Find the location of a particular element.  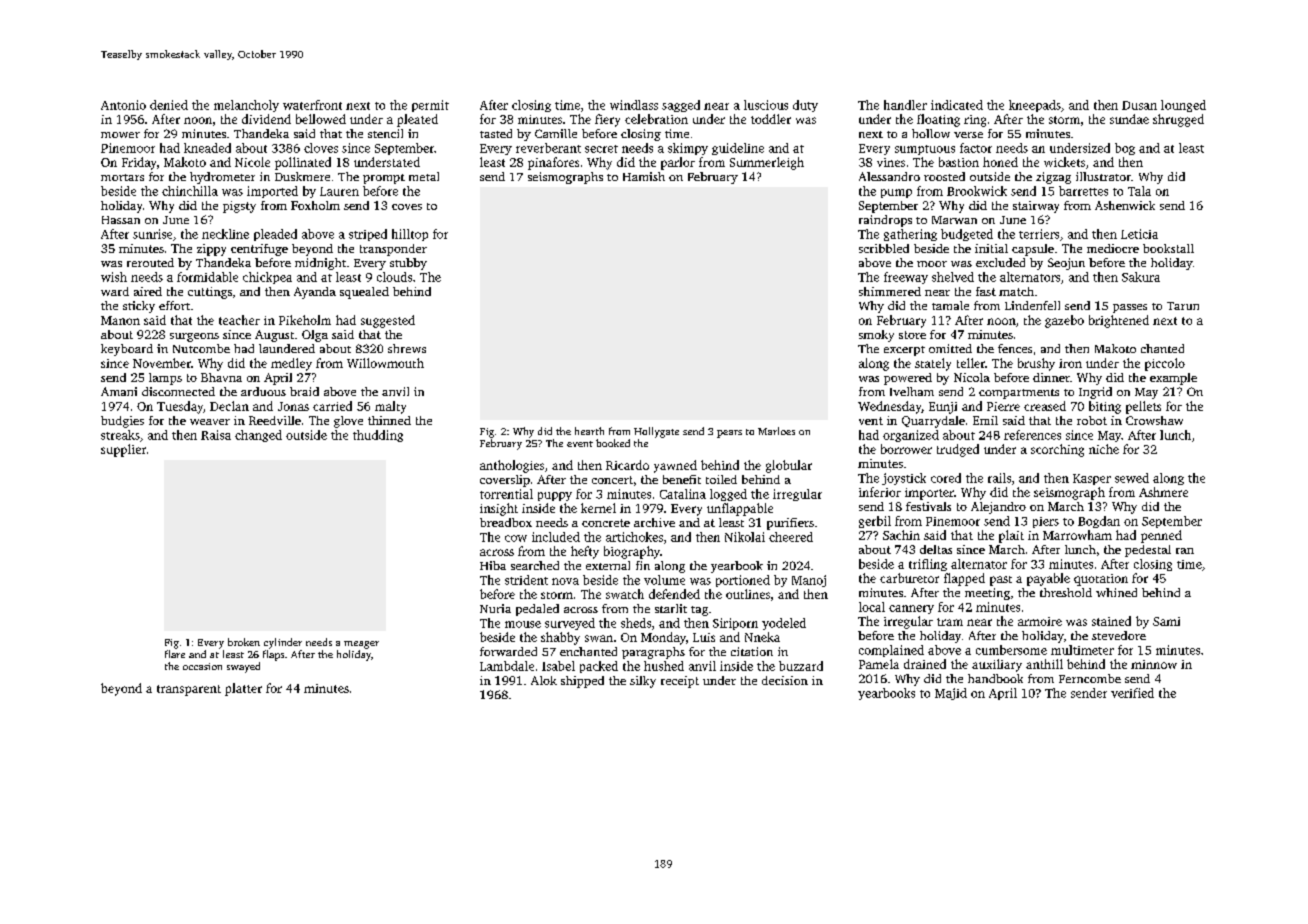

squealed is located at coordinates (364, 293).
